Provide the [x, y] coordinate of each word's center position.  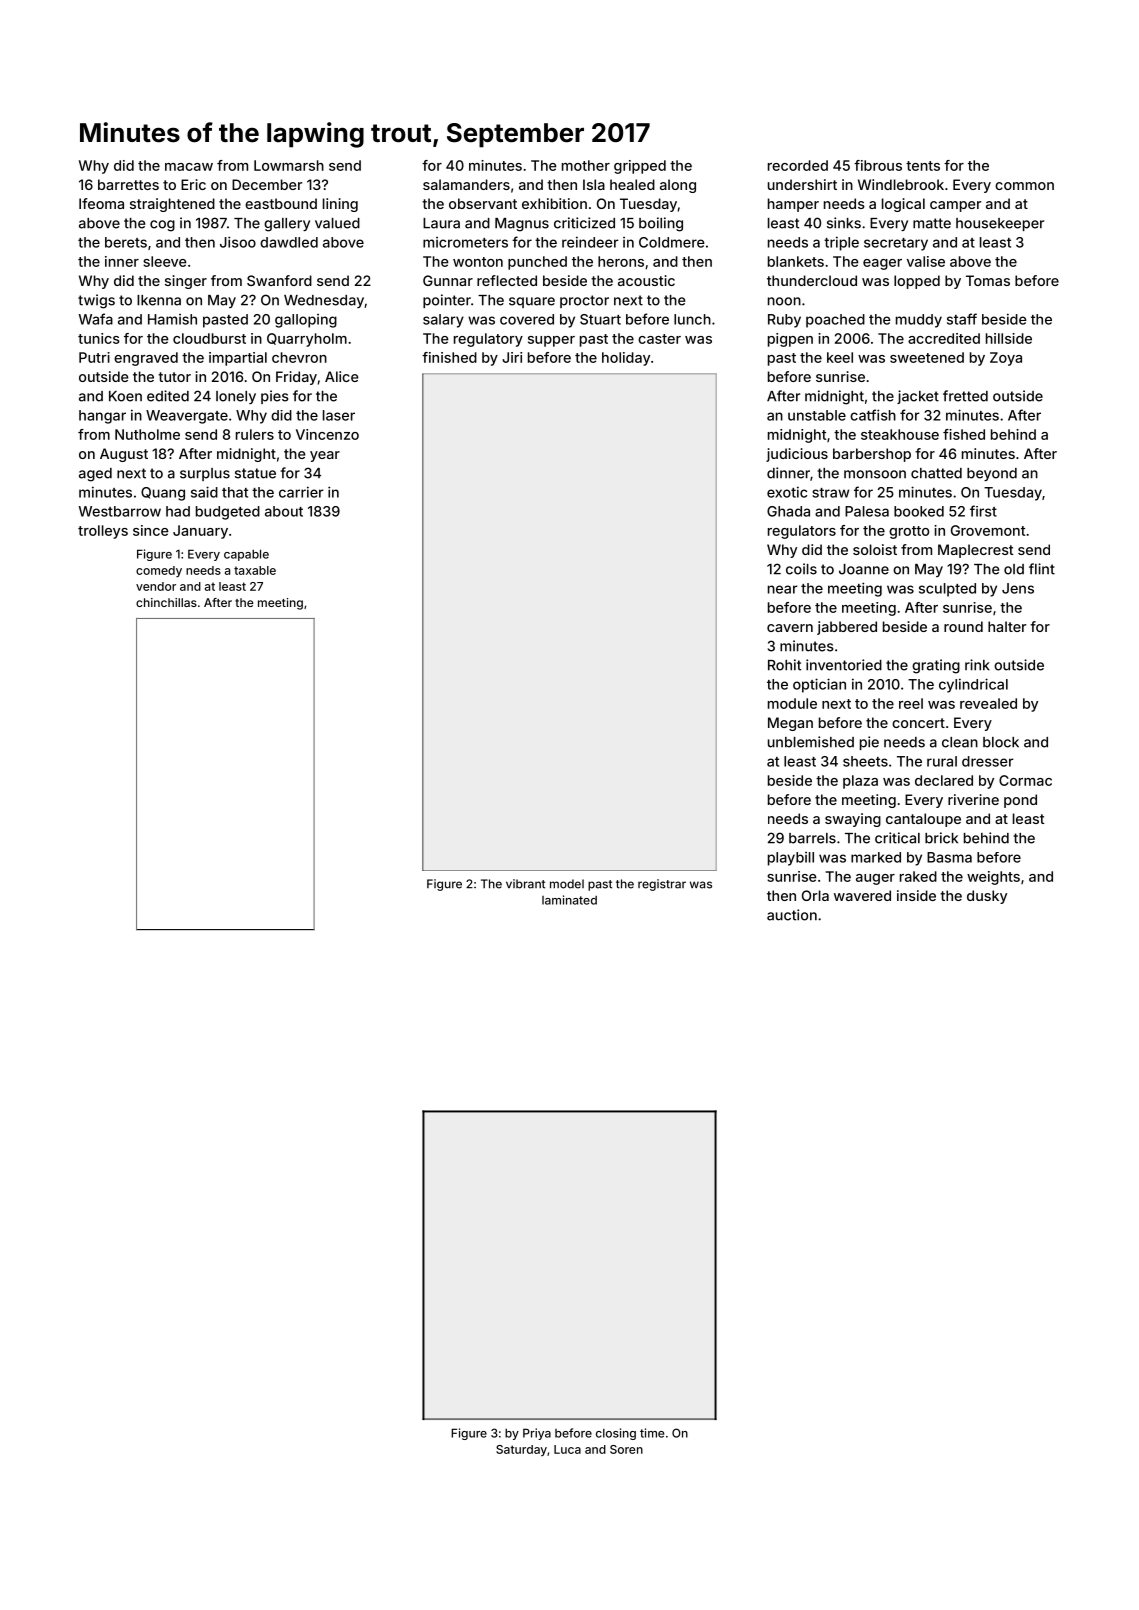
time [652, 1433]
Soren [626, 1449]
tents [923, 166]
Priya [537, 1434]
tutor [174, 377]
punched [537, 263]
